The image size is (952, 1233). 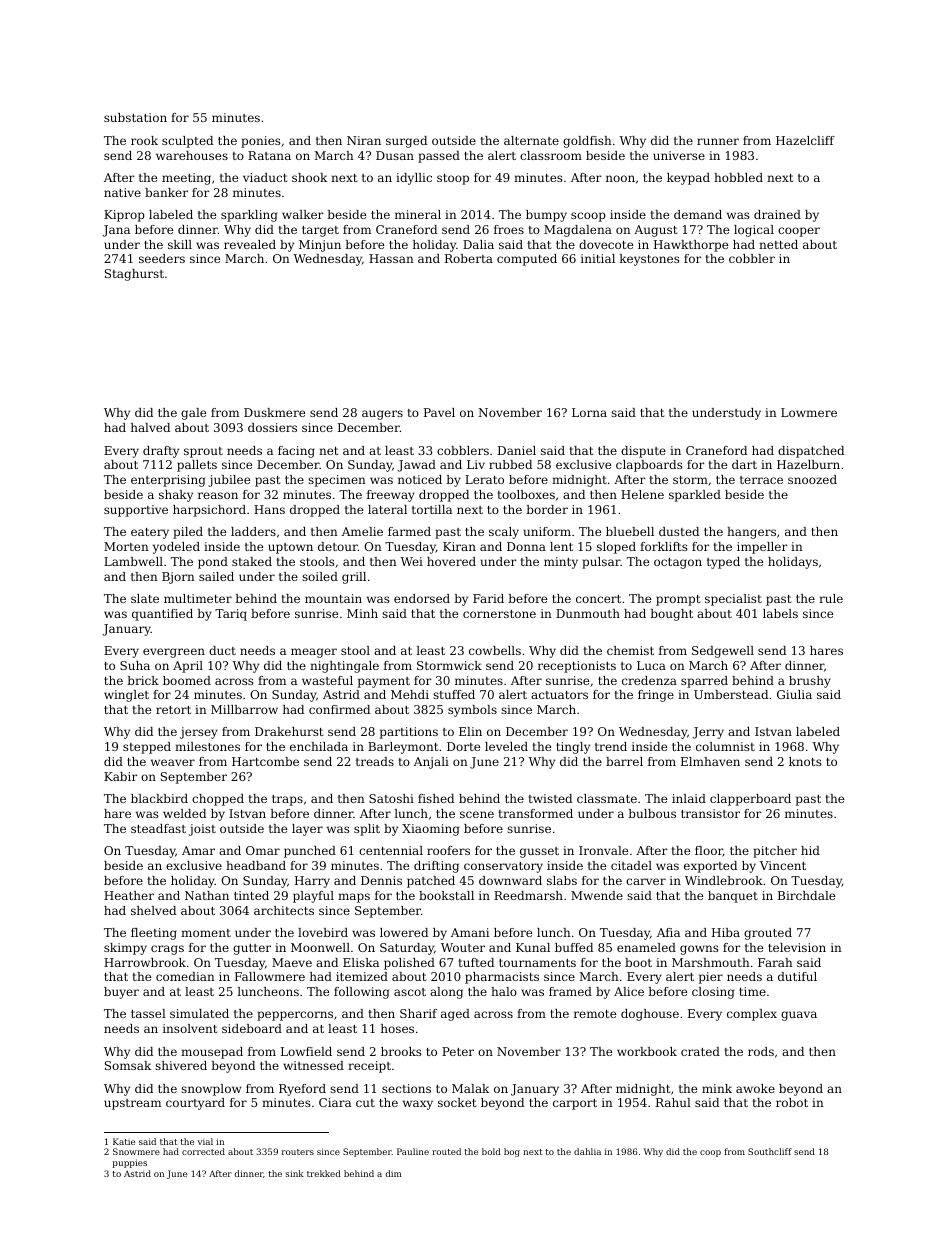 I want to click on idyllic, so click(x=414, y=179).
